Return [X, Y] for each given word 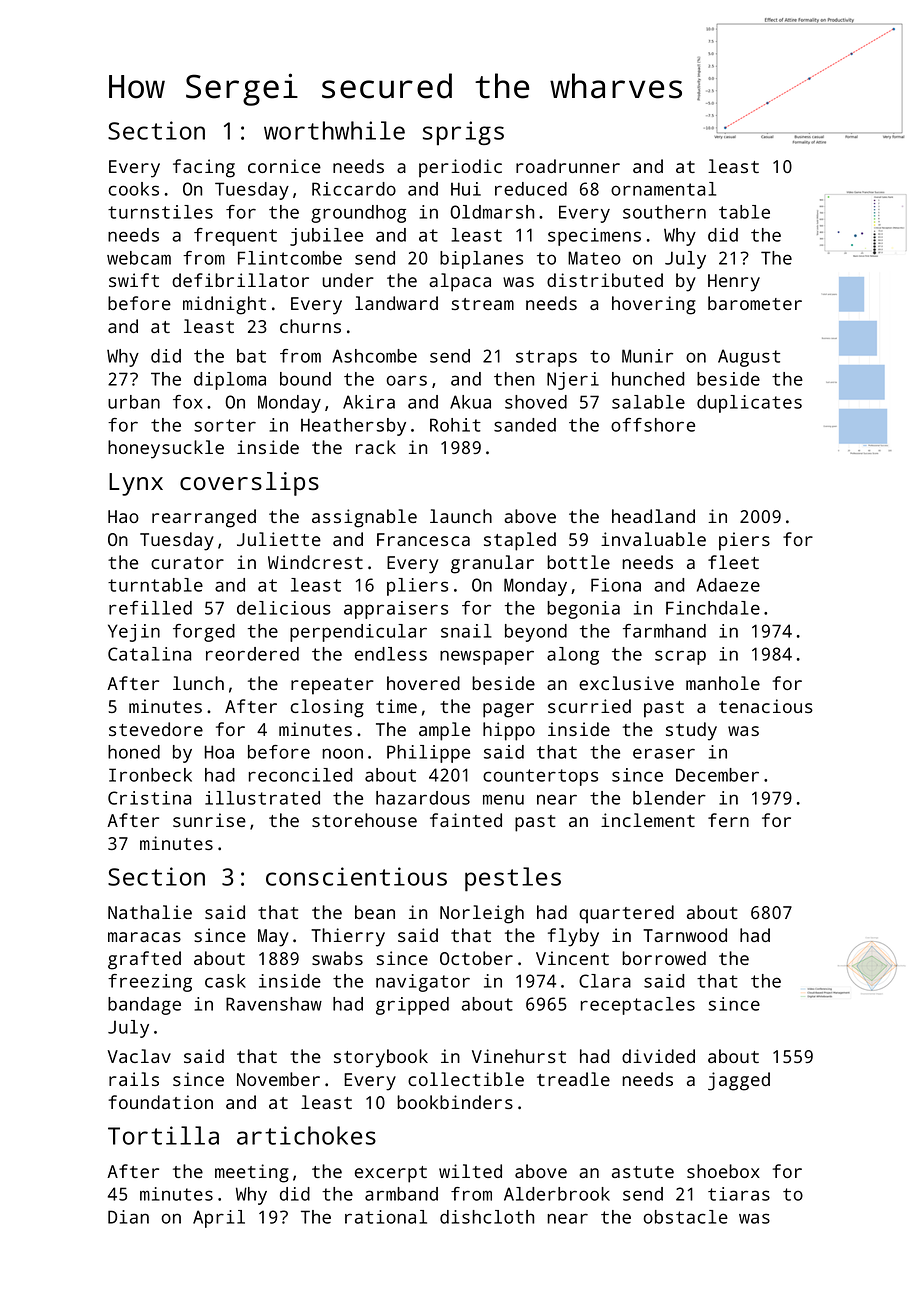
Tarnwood [685, 935]
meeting [252, 1173]
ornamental [663, 189]
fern [728, 820]
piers [744, 541]
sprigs [463, 133]
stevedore [156, 729]
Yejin [134, 633]
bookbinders [455, 1102]
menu [503, 799]
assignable [364, 518]
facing [204, 168]
